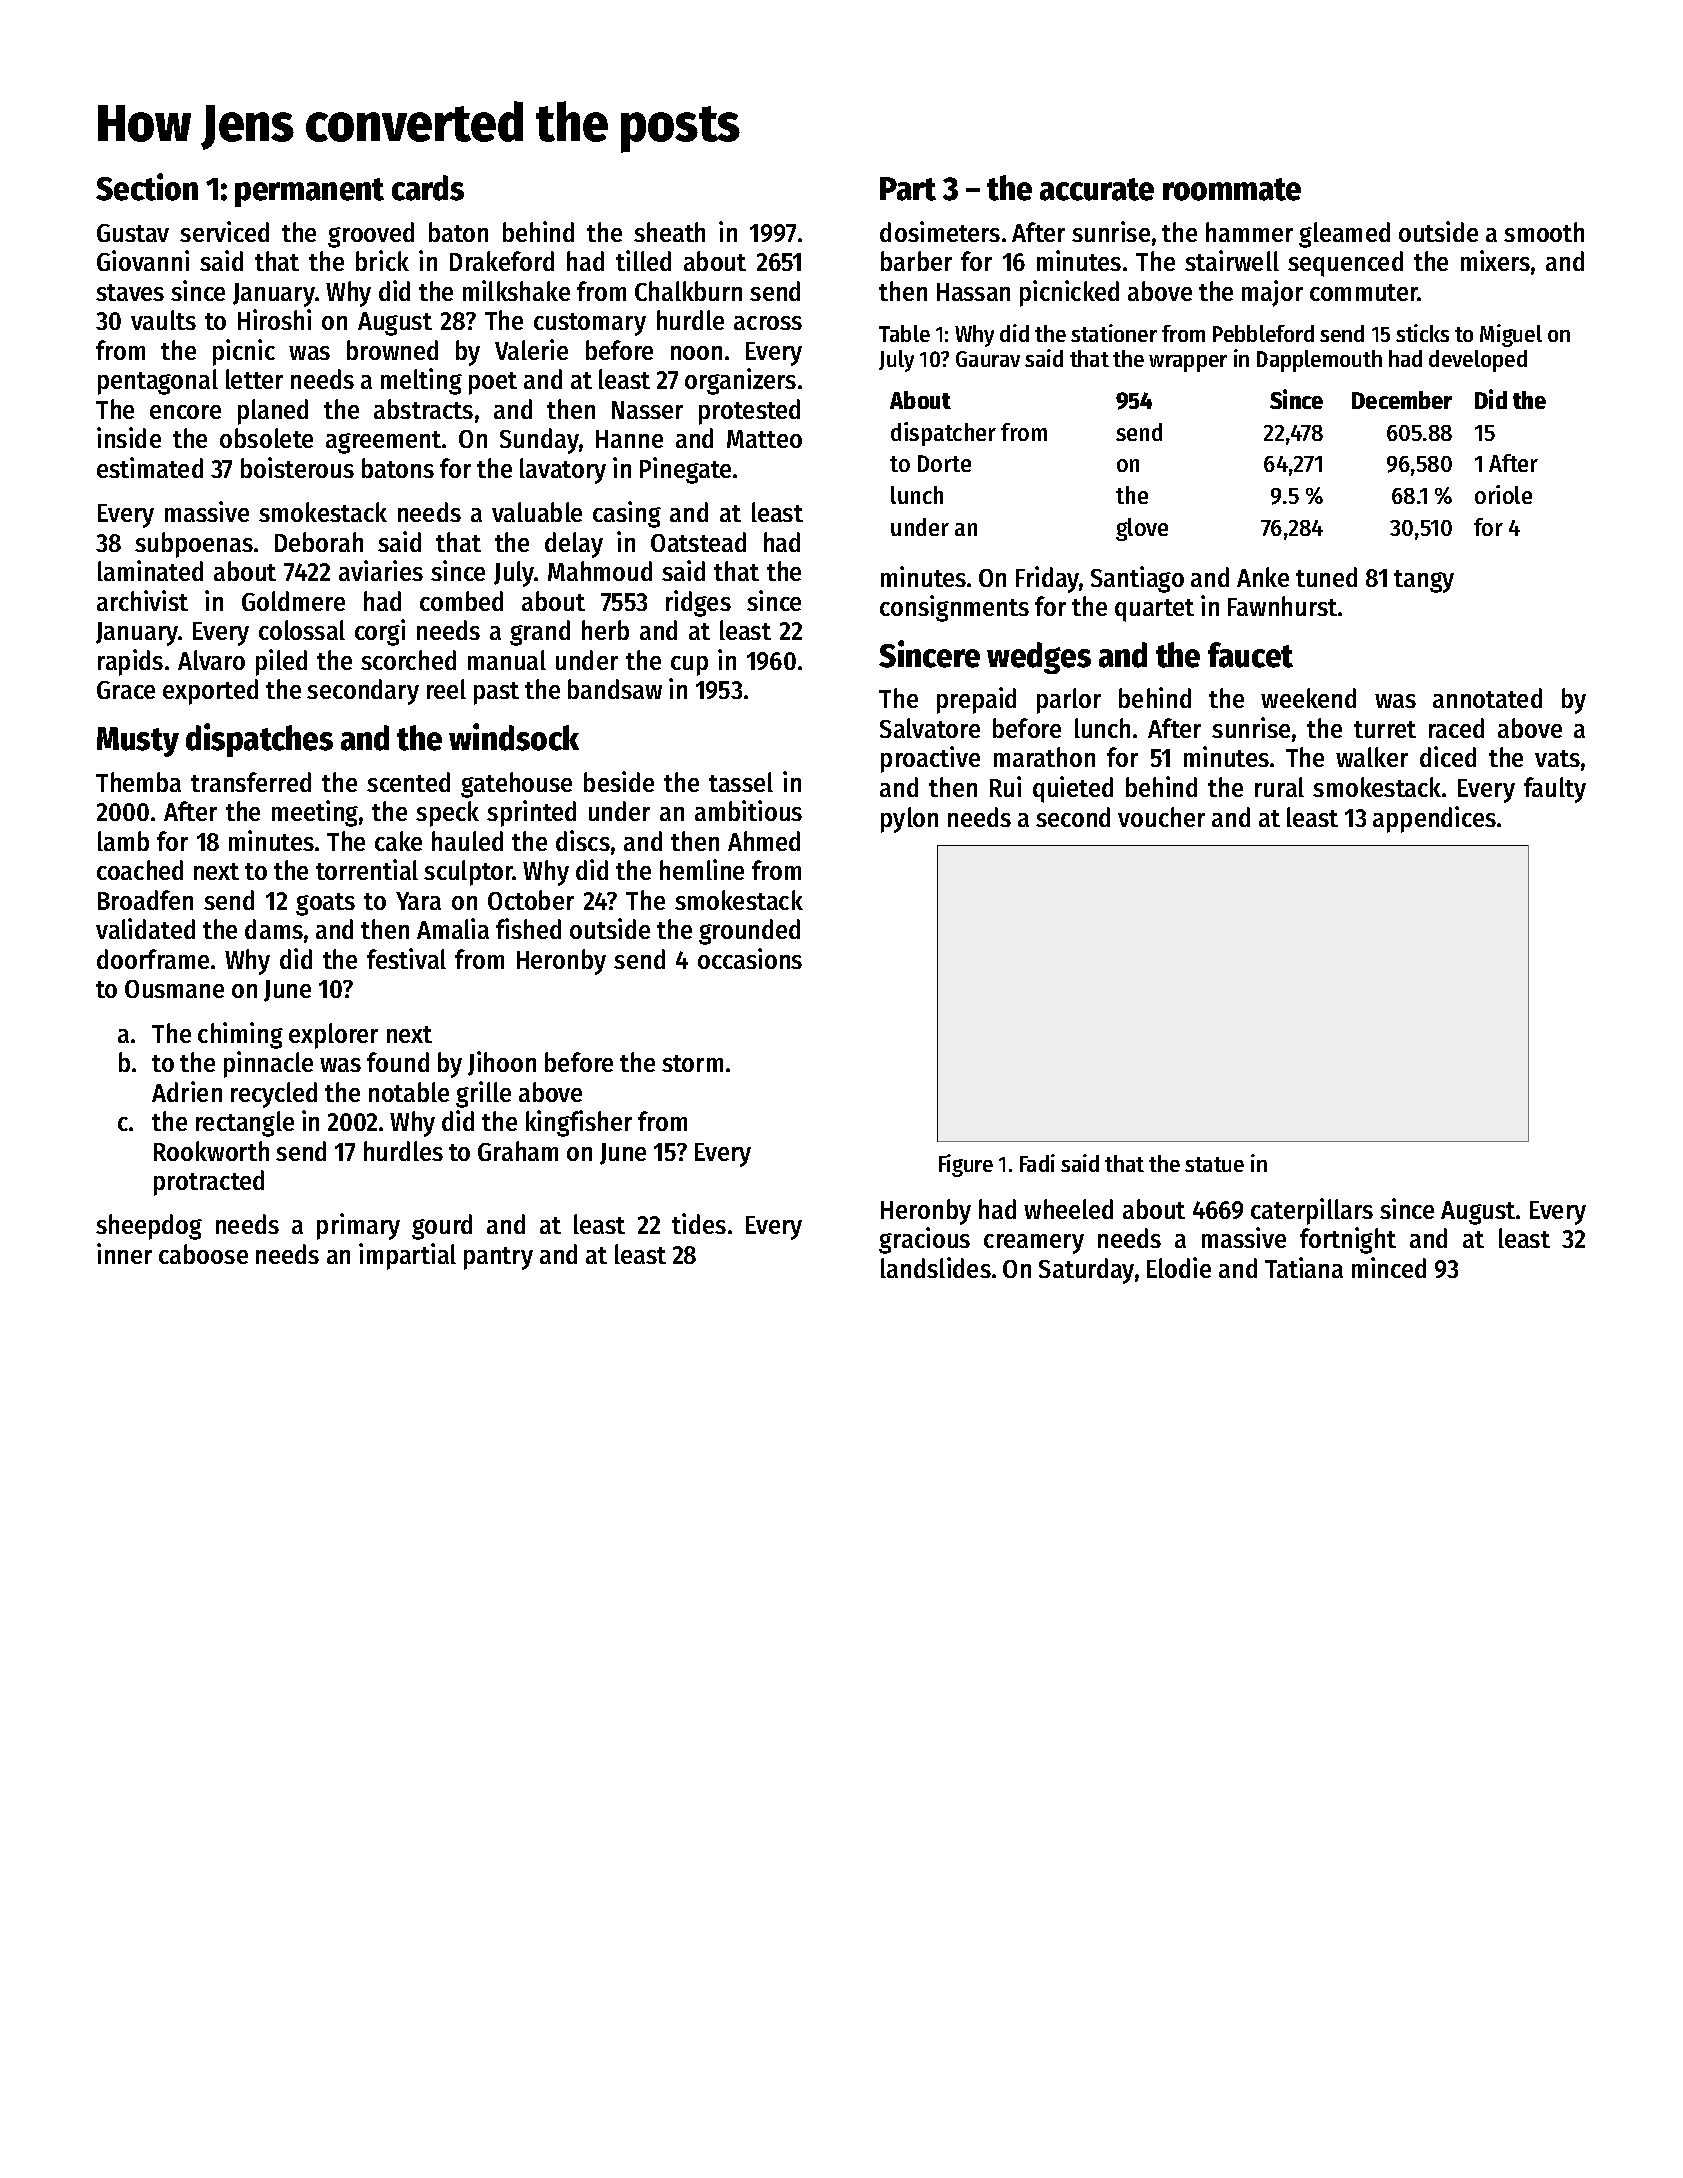  Describe the element at coordinates (930, 759) in the screenshot. I see `proactive` at that location.
